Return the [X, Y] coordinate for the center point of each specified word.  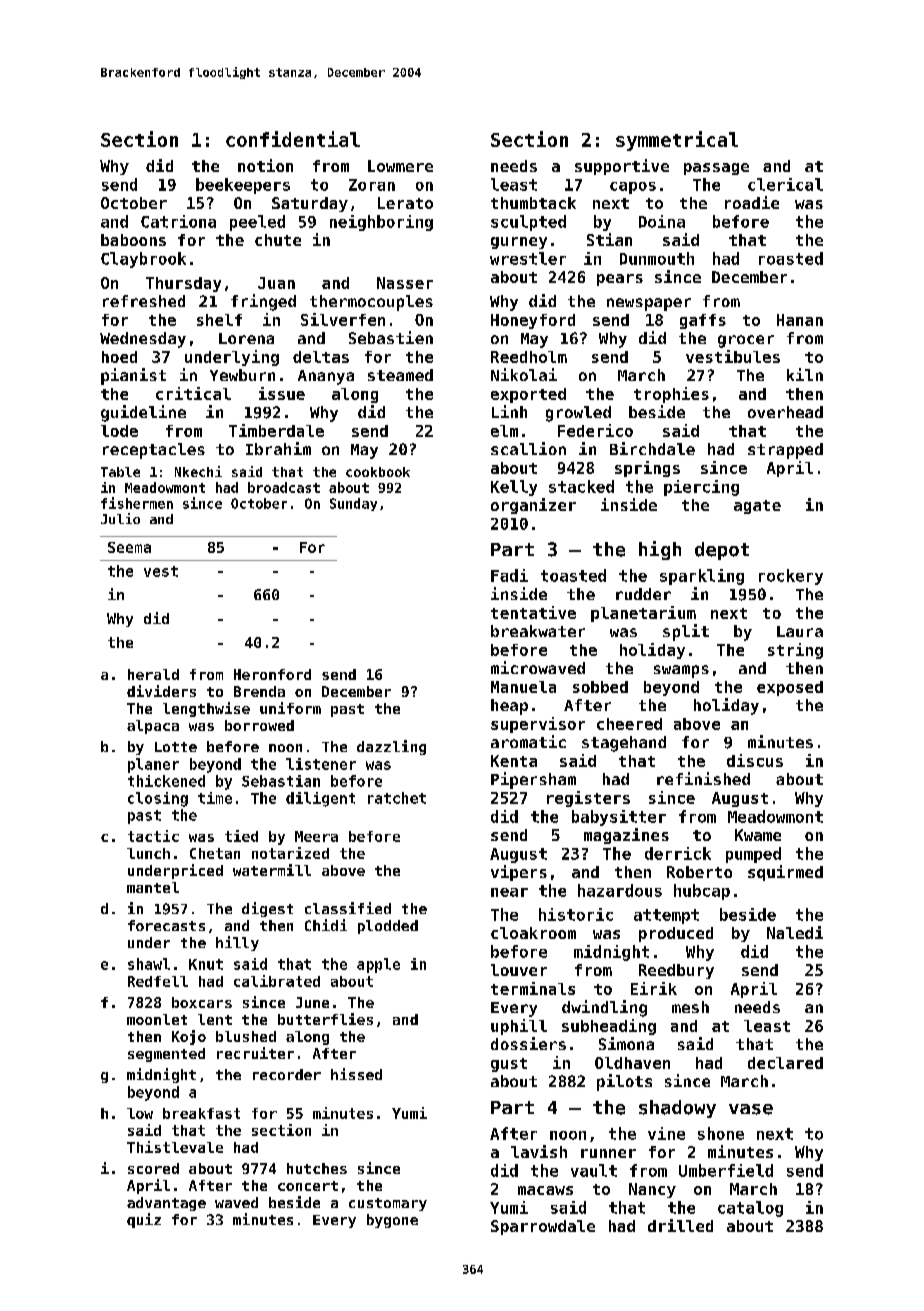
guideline [143, 413]
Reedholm [529, 357]
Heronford [272, 674]
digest [267, 909]
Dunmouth [657, 258]
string [795, 651]
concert [308, 1186]
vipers [519, 873]
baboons [133, 240]
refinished [703, 778]
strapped [785, 451]
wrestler [528, 258]
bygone [392, 1221]
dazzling [391, 747]
